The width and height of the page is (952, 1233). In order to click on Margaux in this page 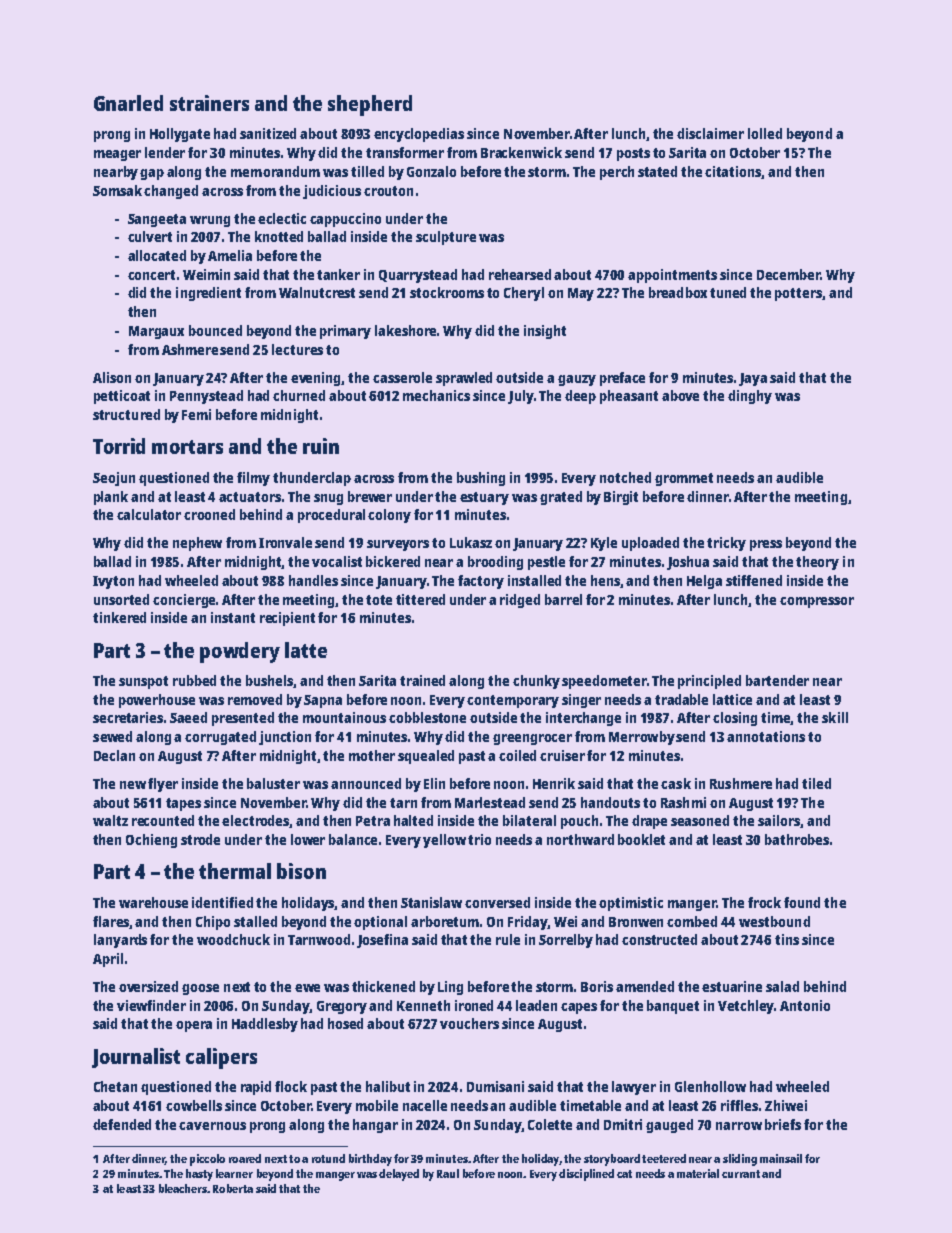, I will do `click(156, 332)`.
